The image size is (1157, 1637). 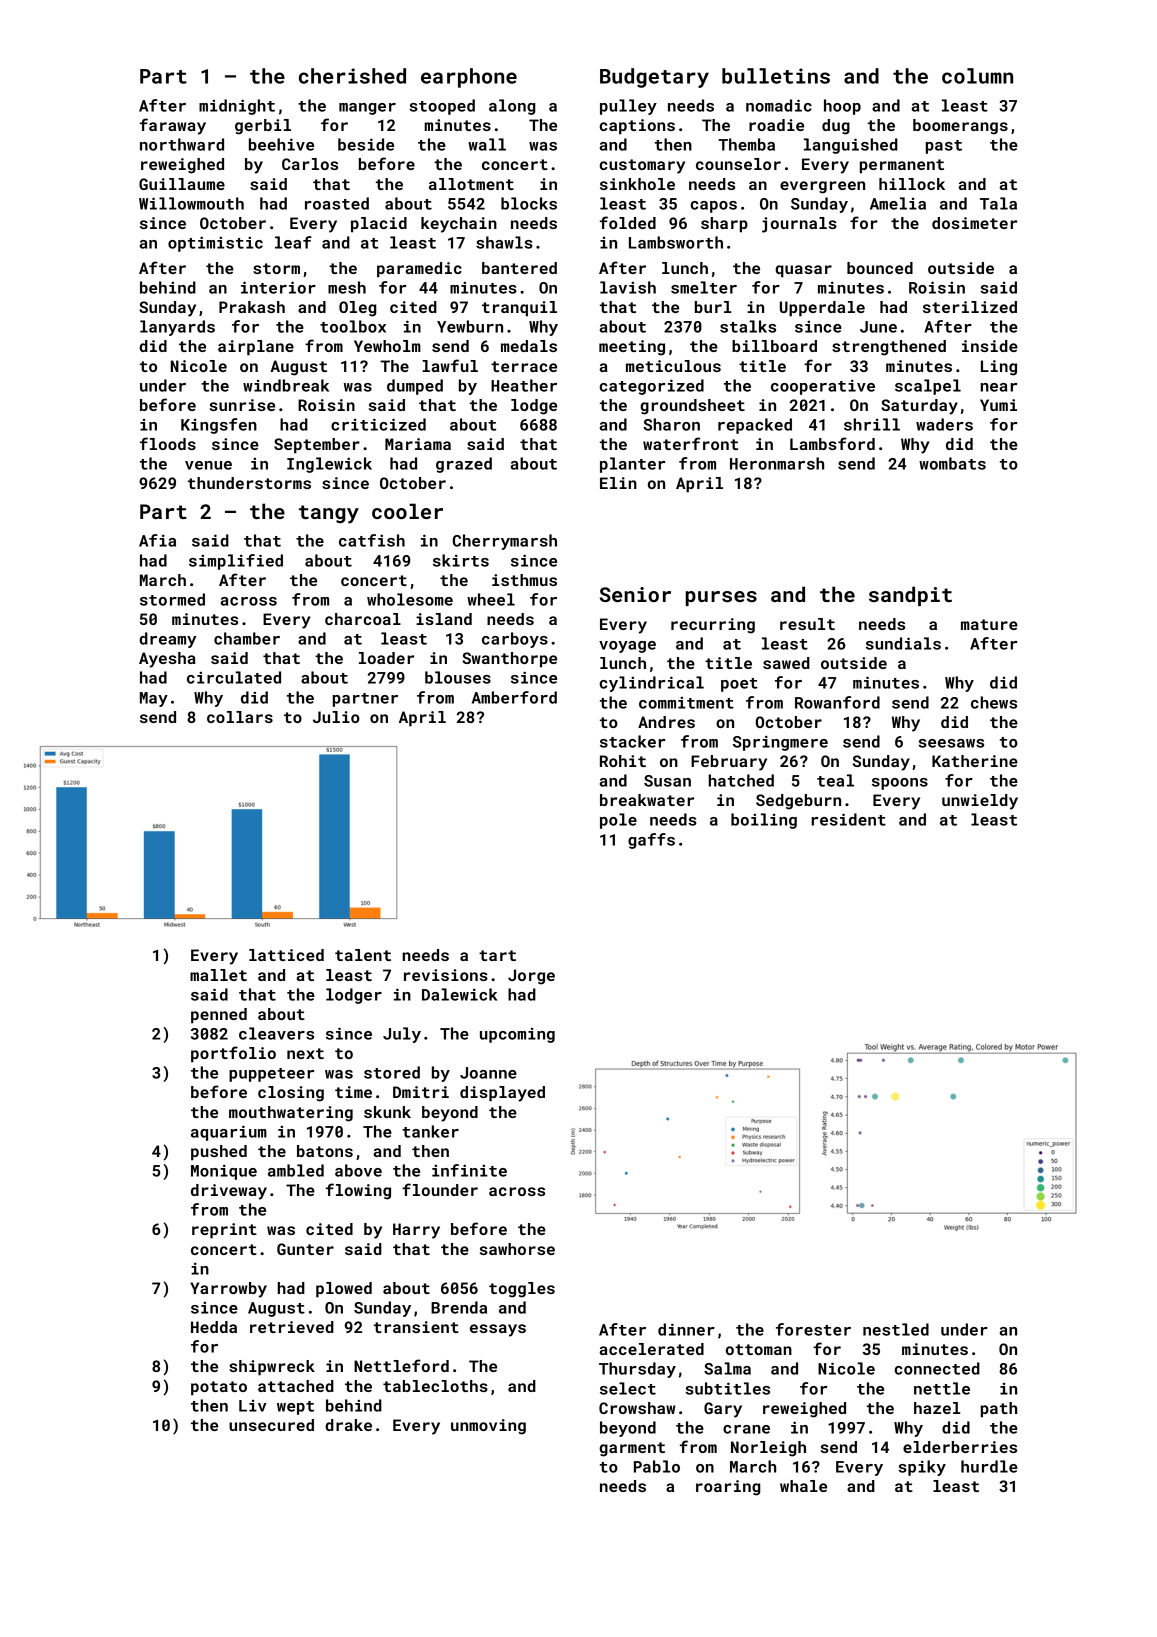 I want to click on earphone, so click(x=469, y=78).
